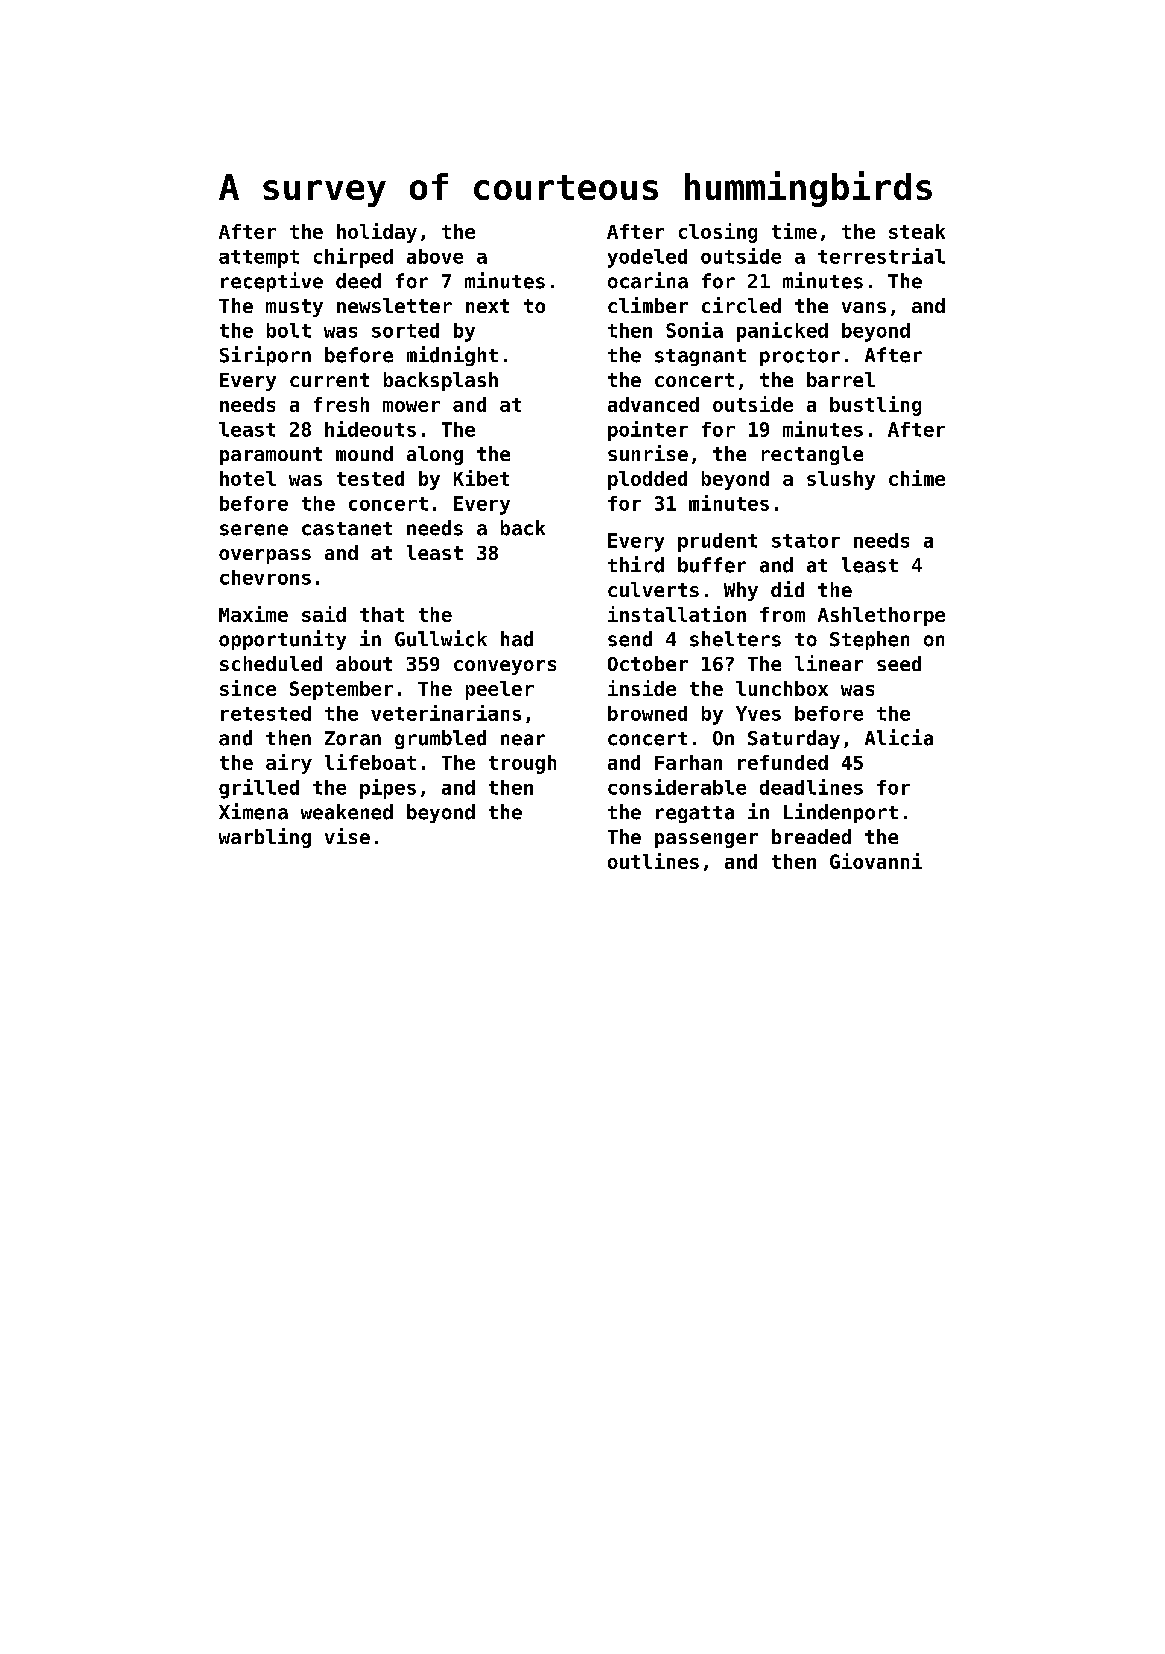 The height and width of the screenshot is (1654, 1165). What do you see at coordinates (377, 233) in the screenshot?
I see `holiday` at bounding box center [377, 233].
